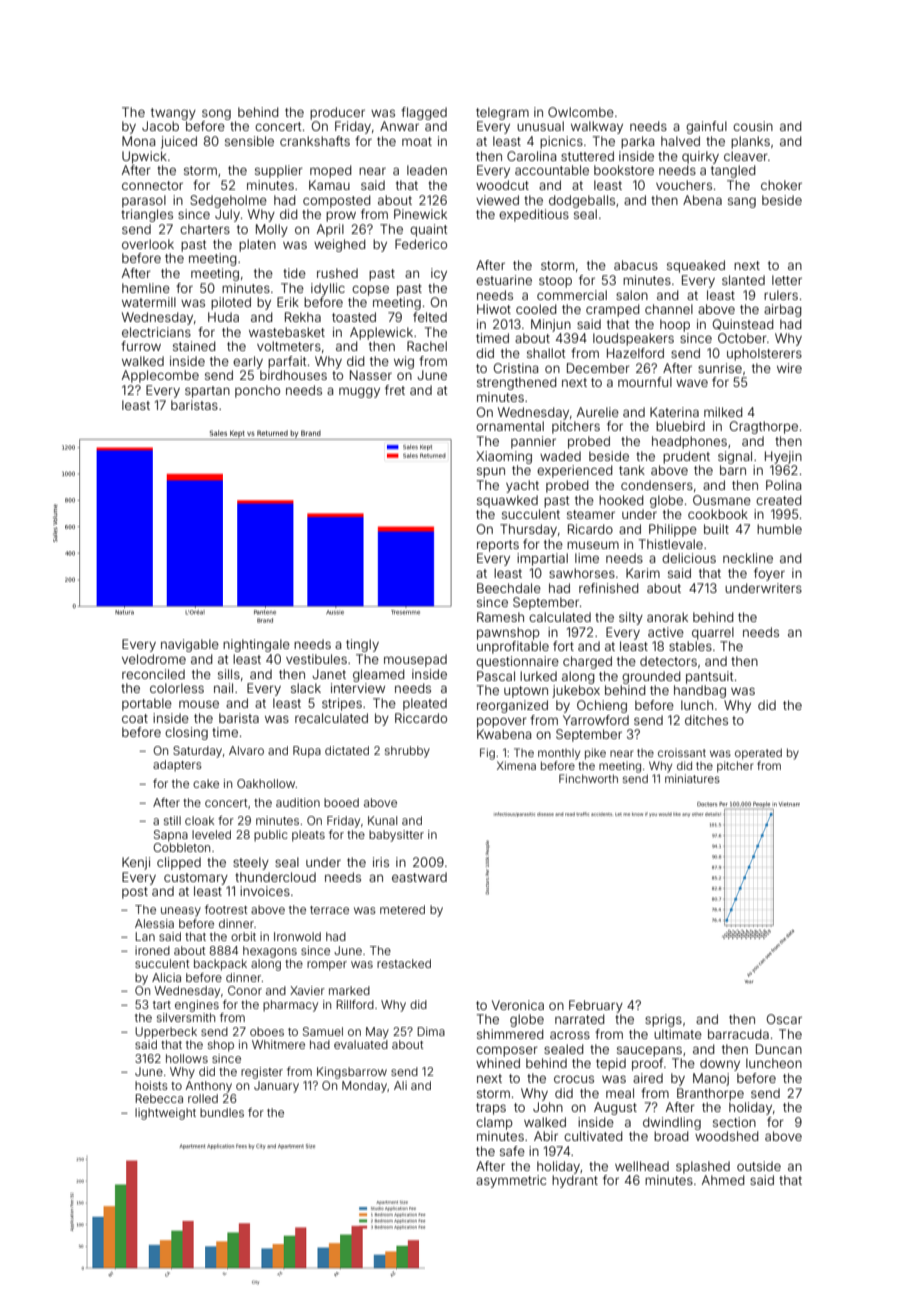 The image size is (924, 1308). What do you see at coordinates (154, 659) in the page?
I see `velodrome` at bounding box center [154, 659].
